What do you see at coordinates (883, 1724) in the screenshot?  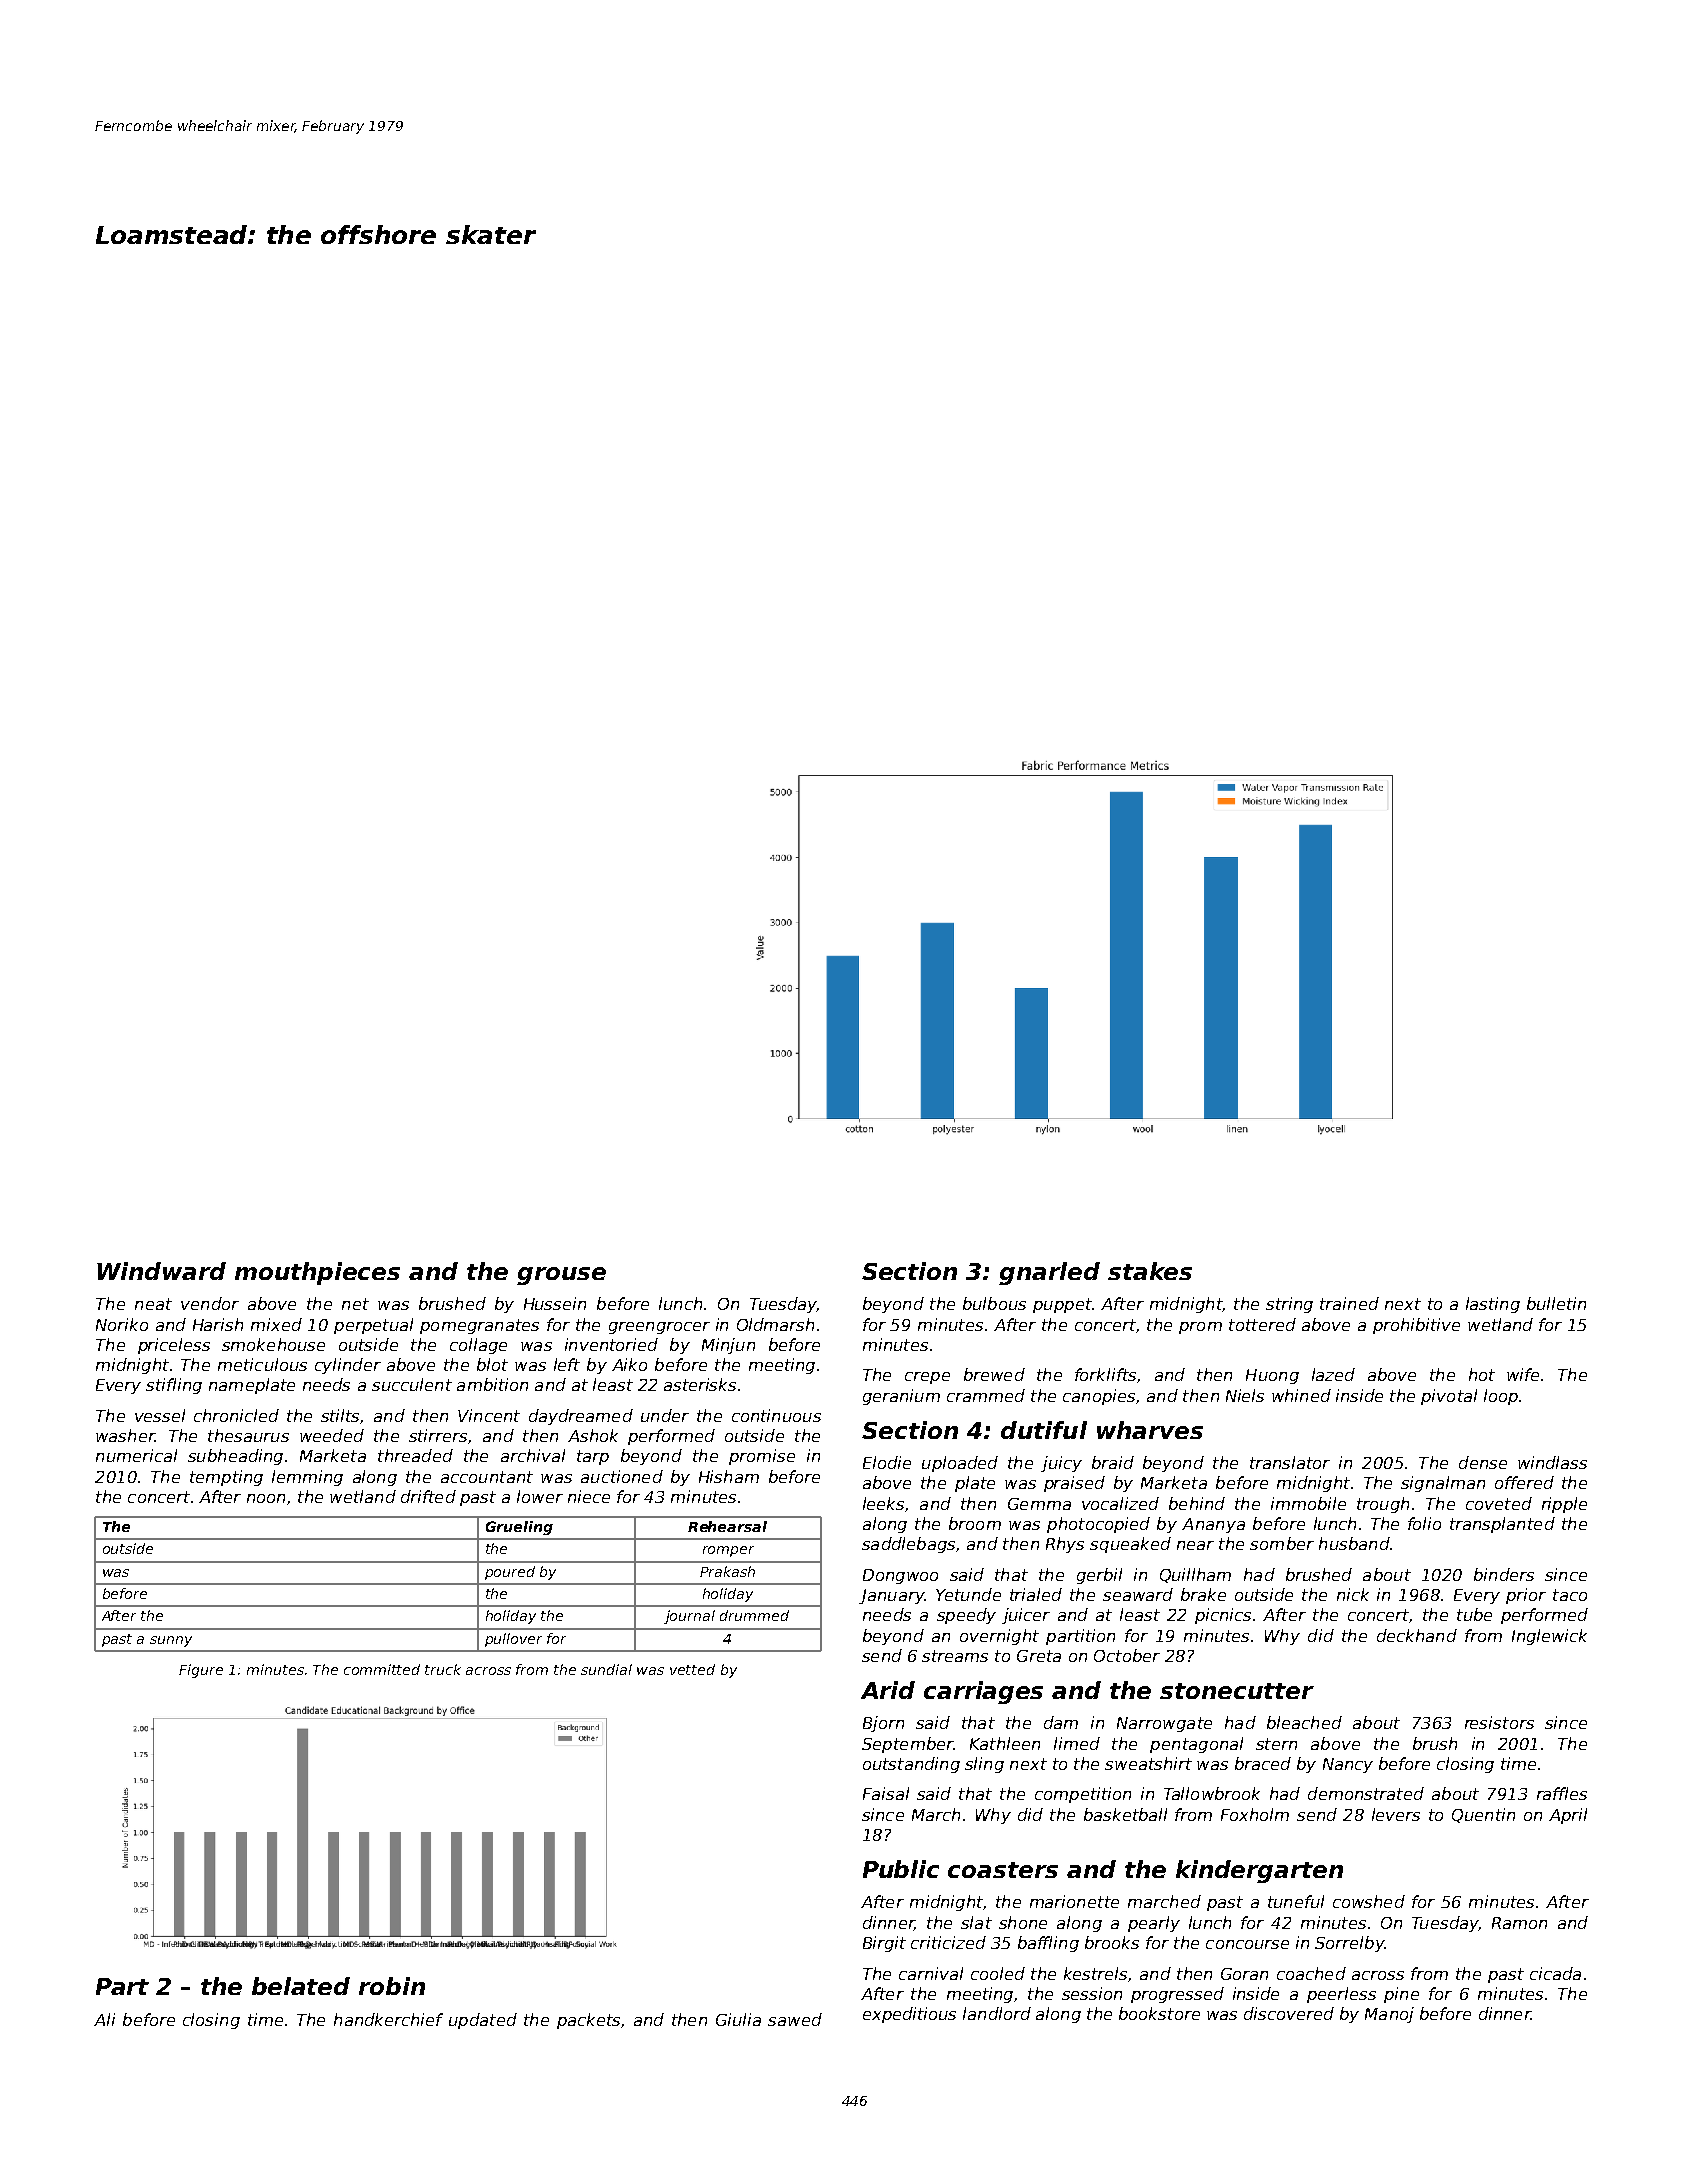 I see `Bjorn` at bounding box center [883, 1724].
